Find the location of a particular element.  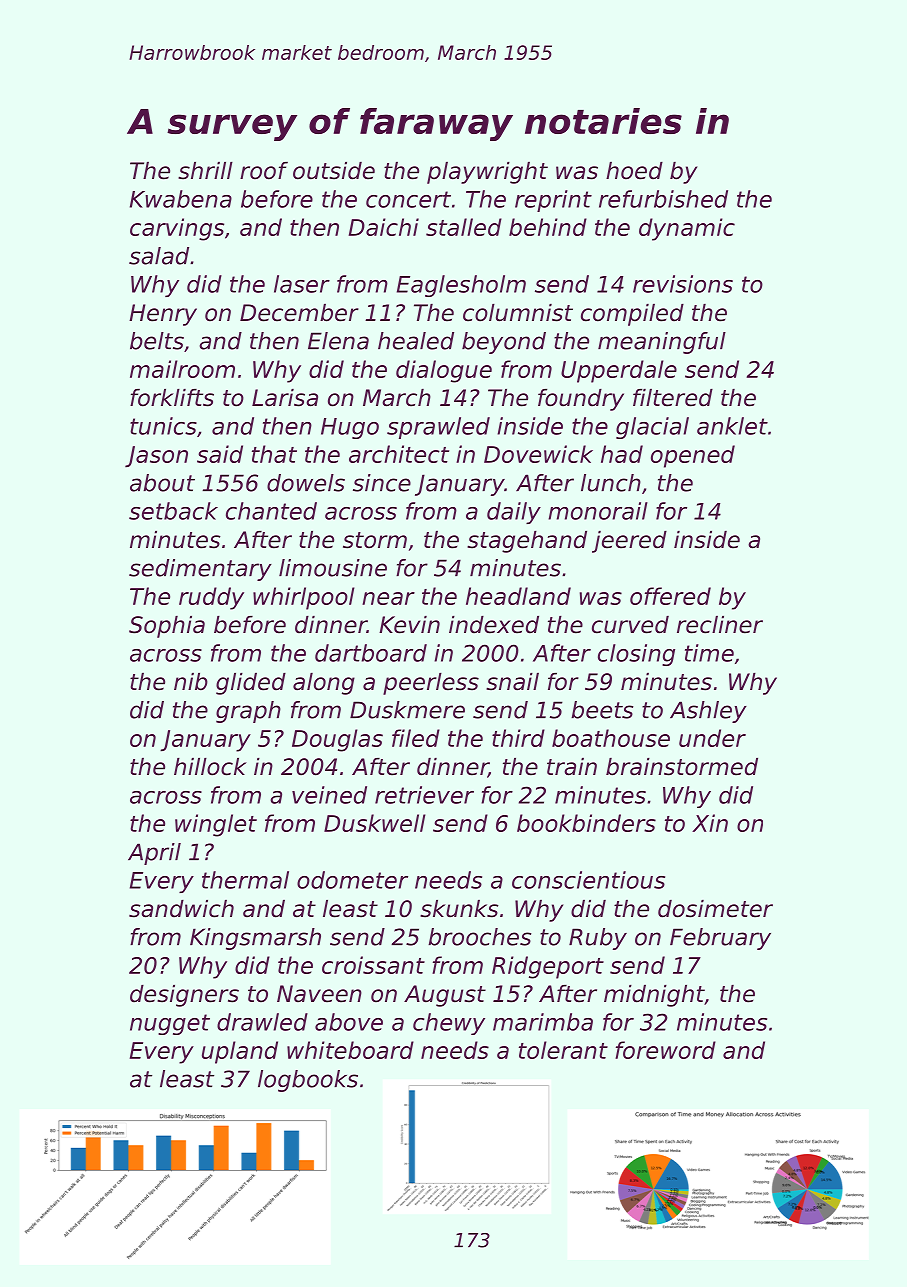

ruddy is located at coordinates (211, 598).
